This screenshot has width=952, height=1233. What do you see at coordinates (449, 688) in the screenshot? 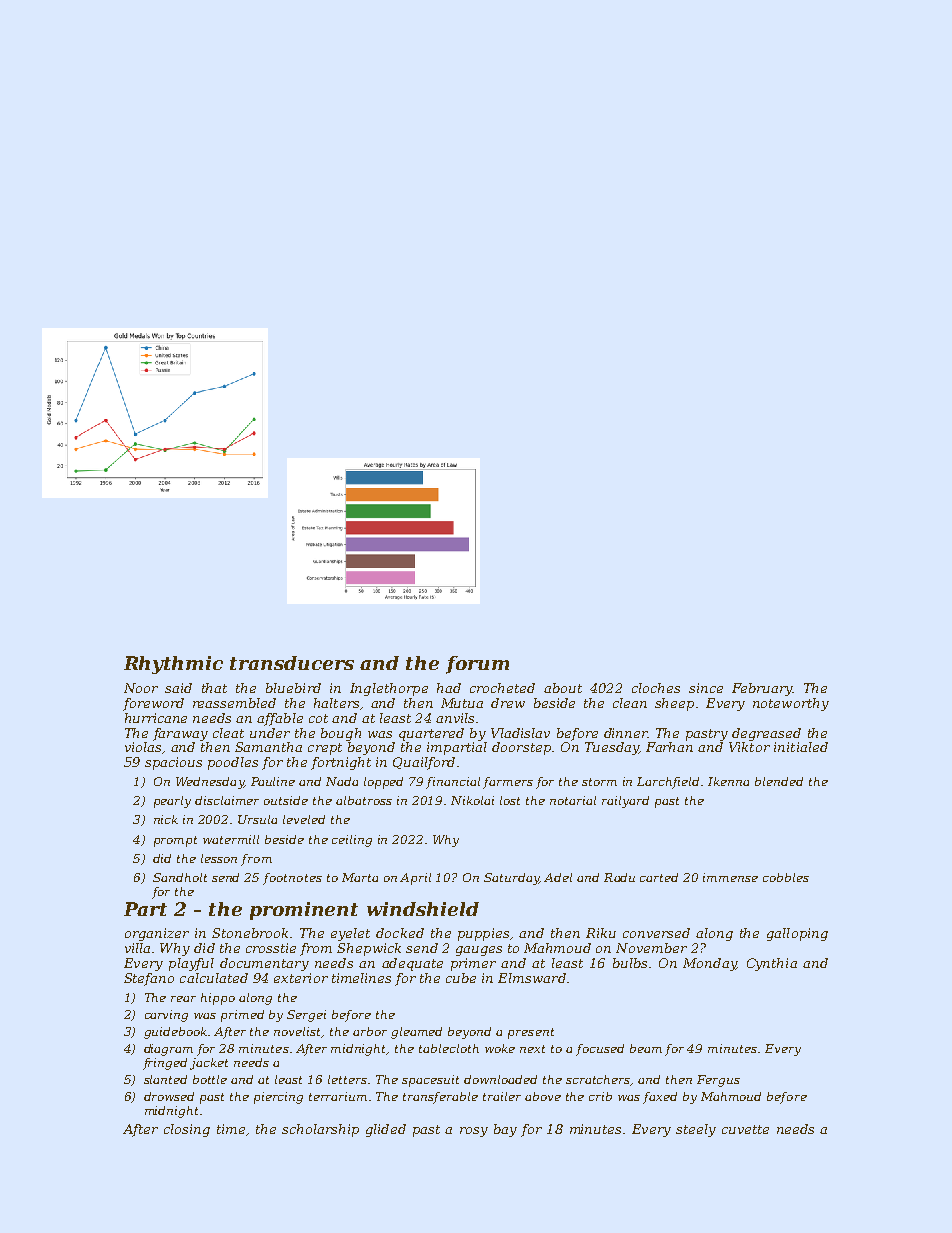
I see `had` at bounding box center [449, 688].
